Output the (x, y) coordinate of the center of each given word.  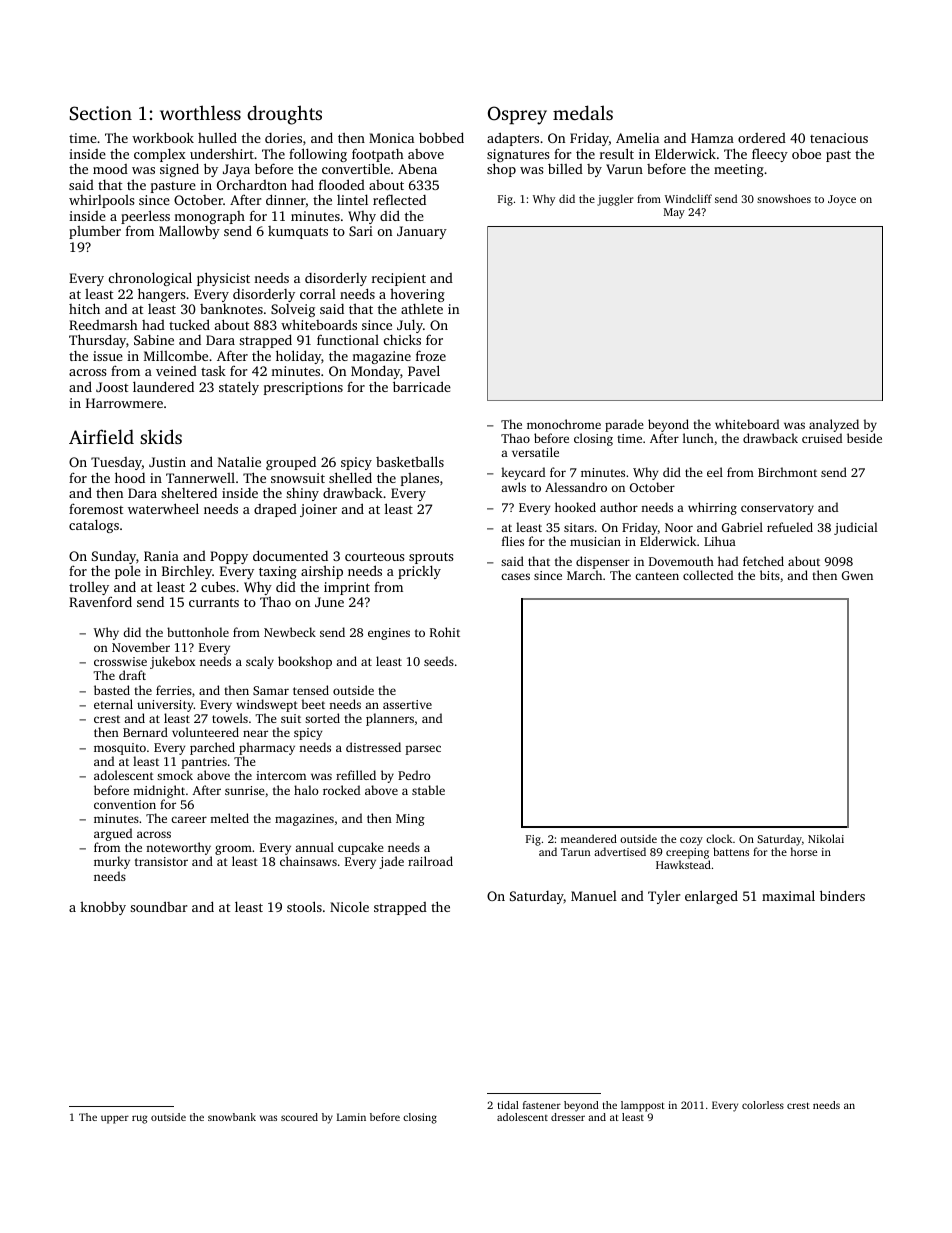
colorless (763, 1105)
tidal (508, 1105)
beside (864, 438)
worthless (200, 112)
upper (115, 1119)
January (422, 232)
